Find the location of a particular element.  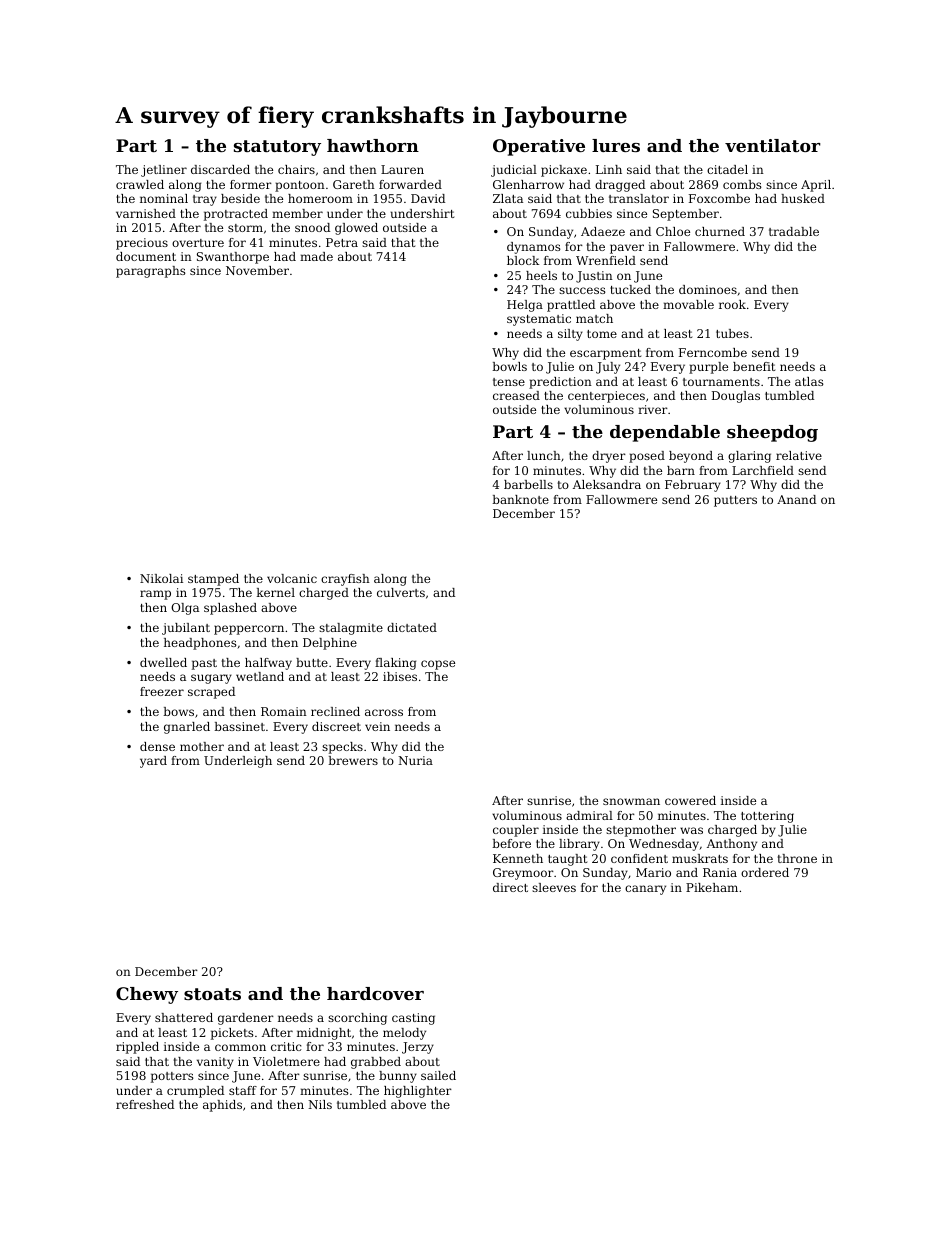

volcanic is located at coordinates (292, 578).
